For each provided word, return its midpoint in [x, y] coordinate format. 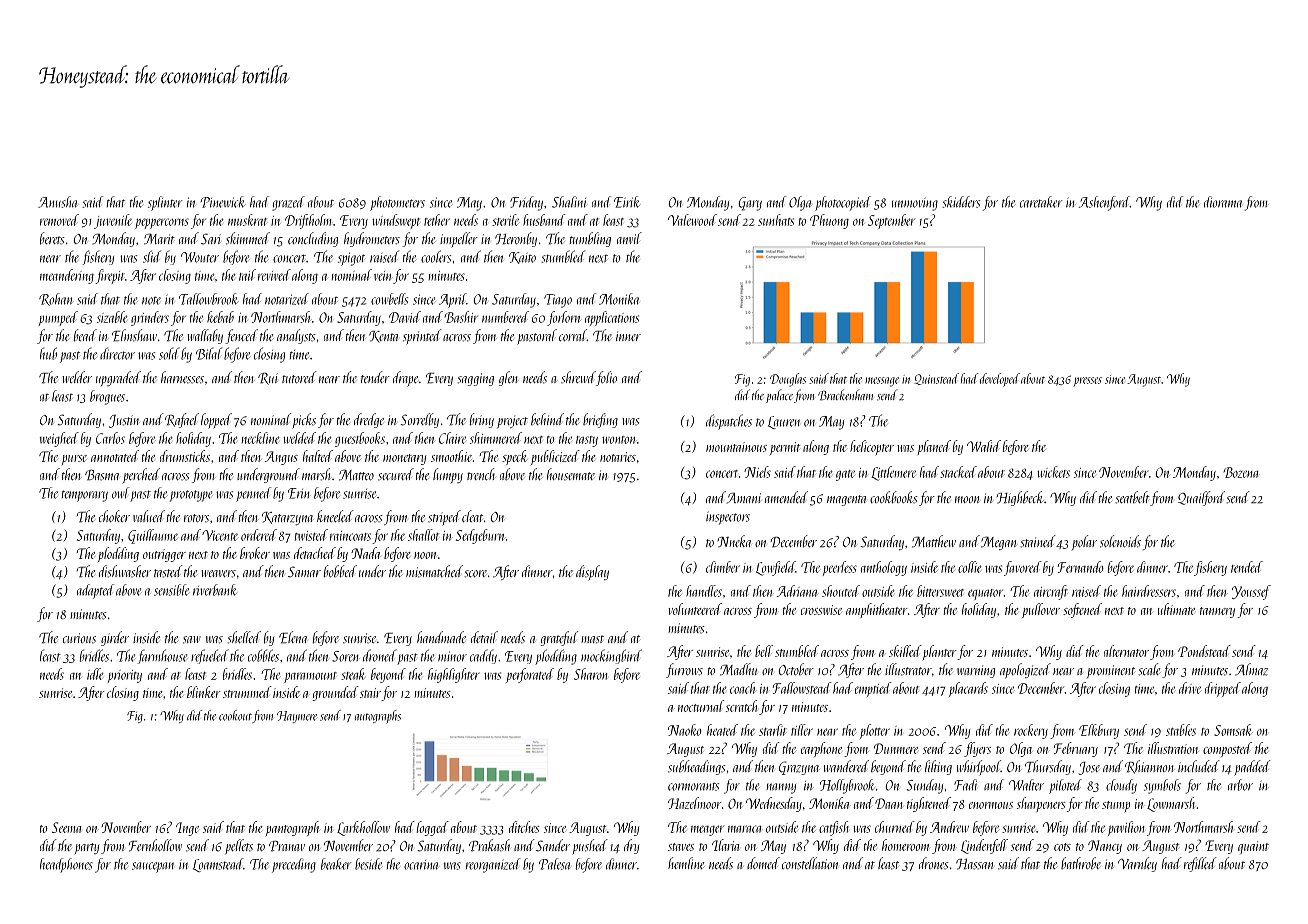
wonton [618, 440]
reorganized [493, 865]
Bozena [1241, 472]
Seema [67, 827]
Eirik [627, 202]
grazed [288, 203]
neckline [260, 438]
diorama [1223, 202]
